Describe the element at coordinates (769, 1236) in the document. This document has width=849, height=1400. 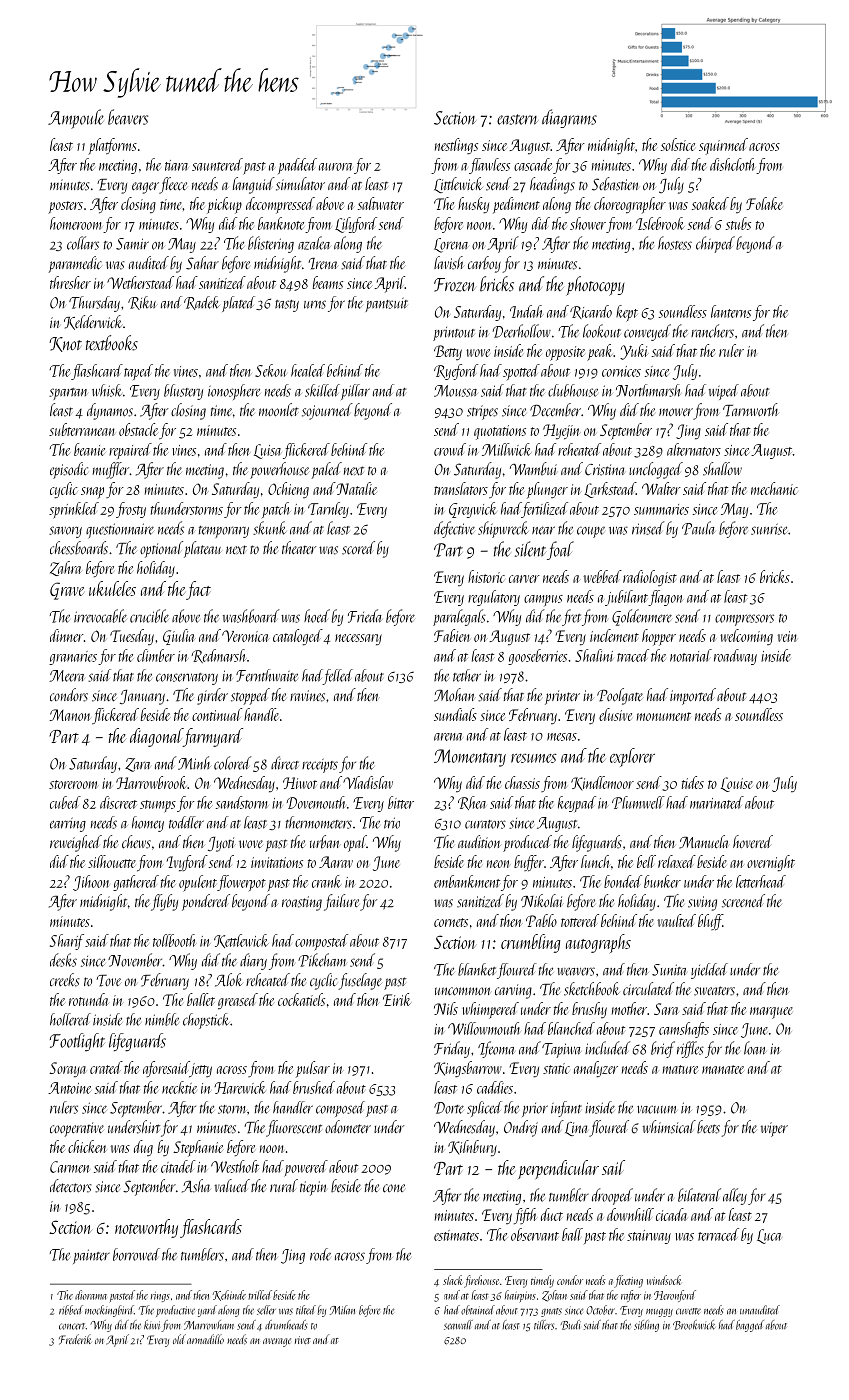
I see `Luca` at that location.
